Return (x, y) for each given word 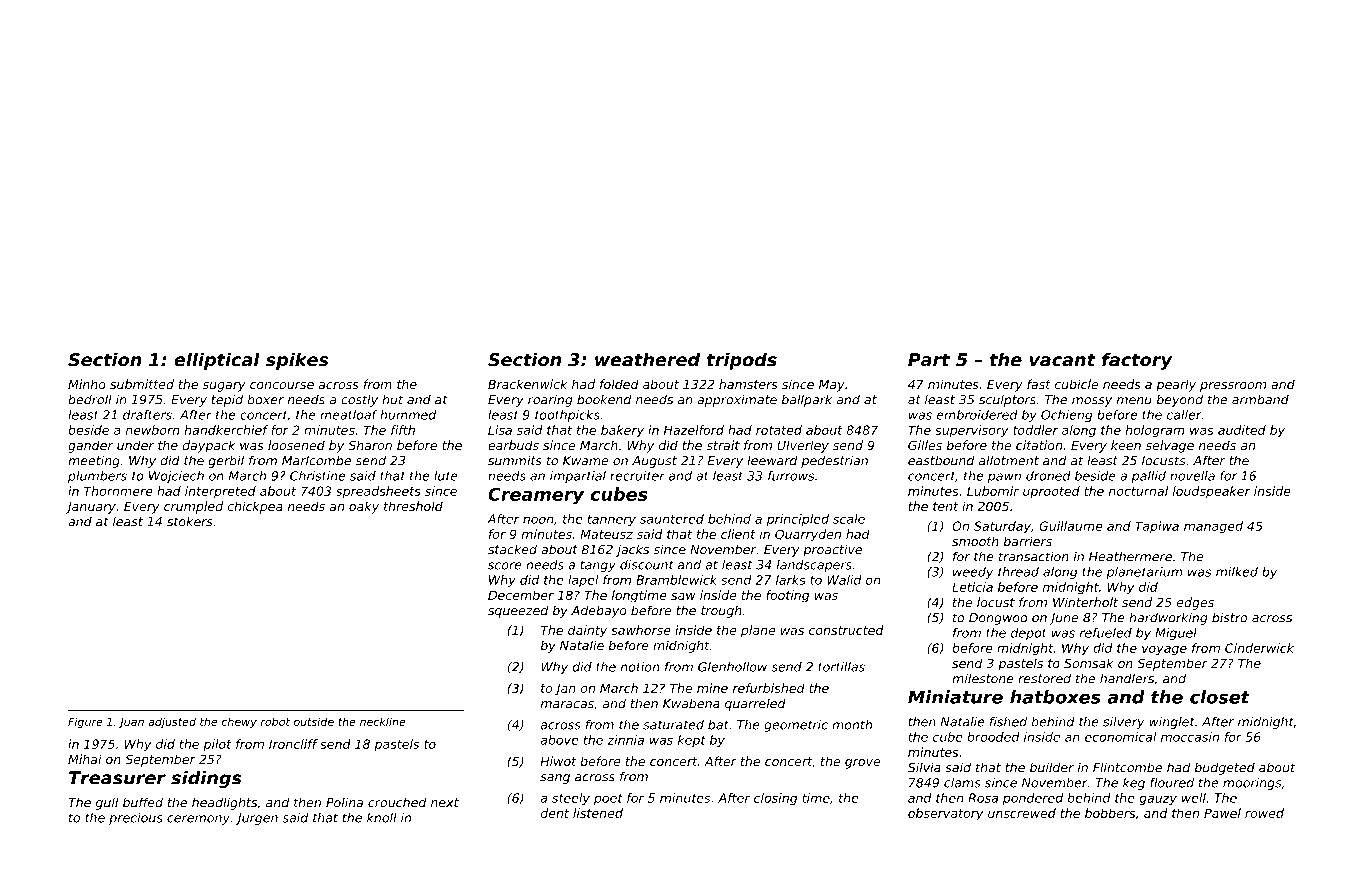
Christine (318, 476)
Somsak (1089, 663)
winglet (1172, 723)
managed (1213, 527)
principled (797, 520)
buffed (143, 802)
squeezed (518, 611)
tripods (742, 361)
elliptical (217, 361)
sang (555, 779)
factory (1137, 361)
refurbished (769, 688)
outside (314, 721)
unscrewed (1022, 813)
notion (640, 667)
